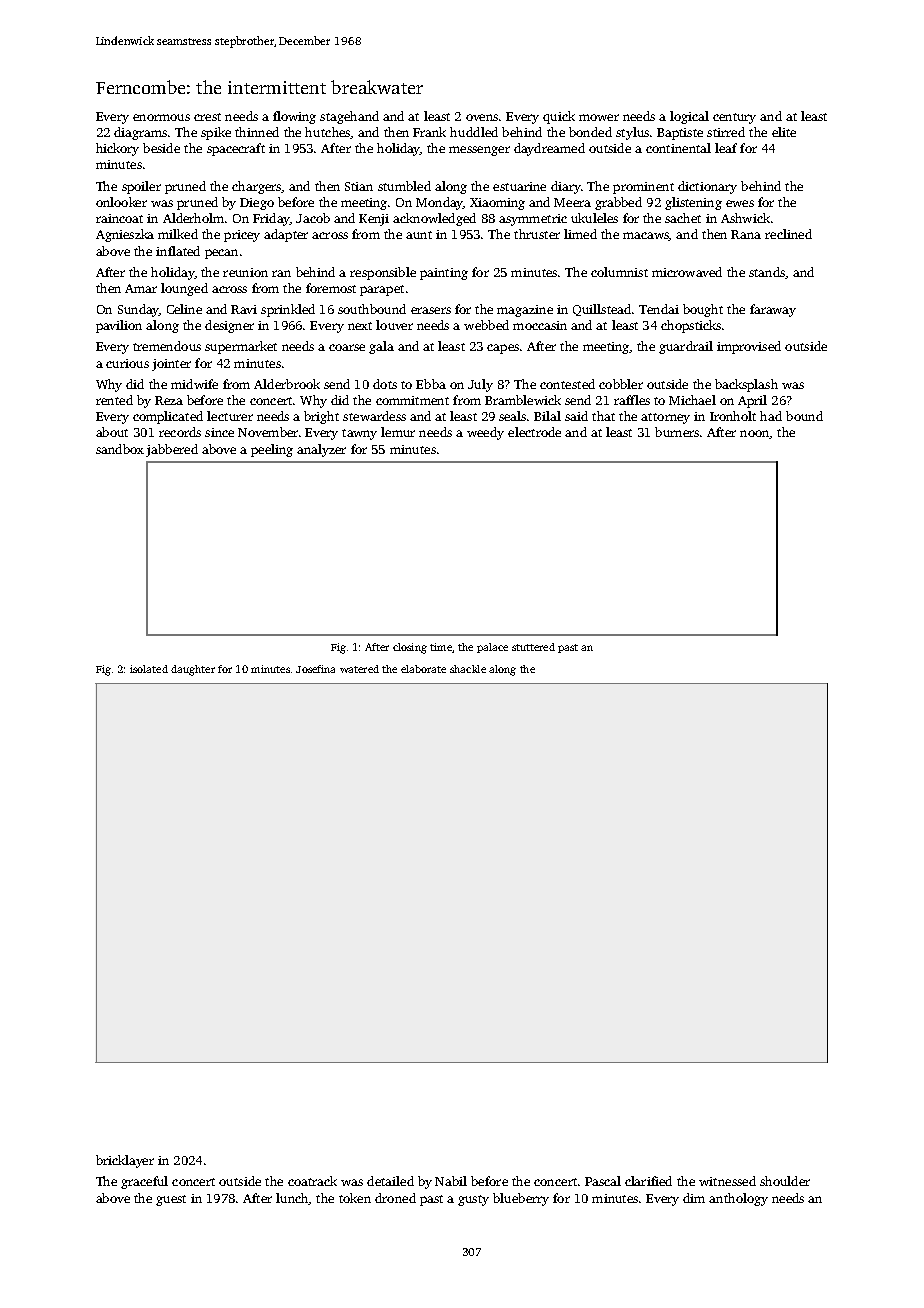 Image resolution: width=924 pixels, height=1308 pixels. What do you see at coordinates (349, 117) in the page?
I see `stagehand` at bounding box center [349, 117].
